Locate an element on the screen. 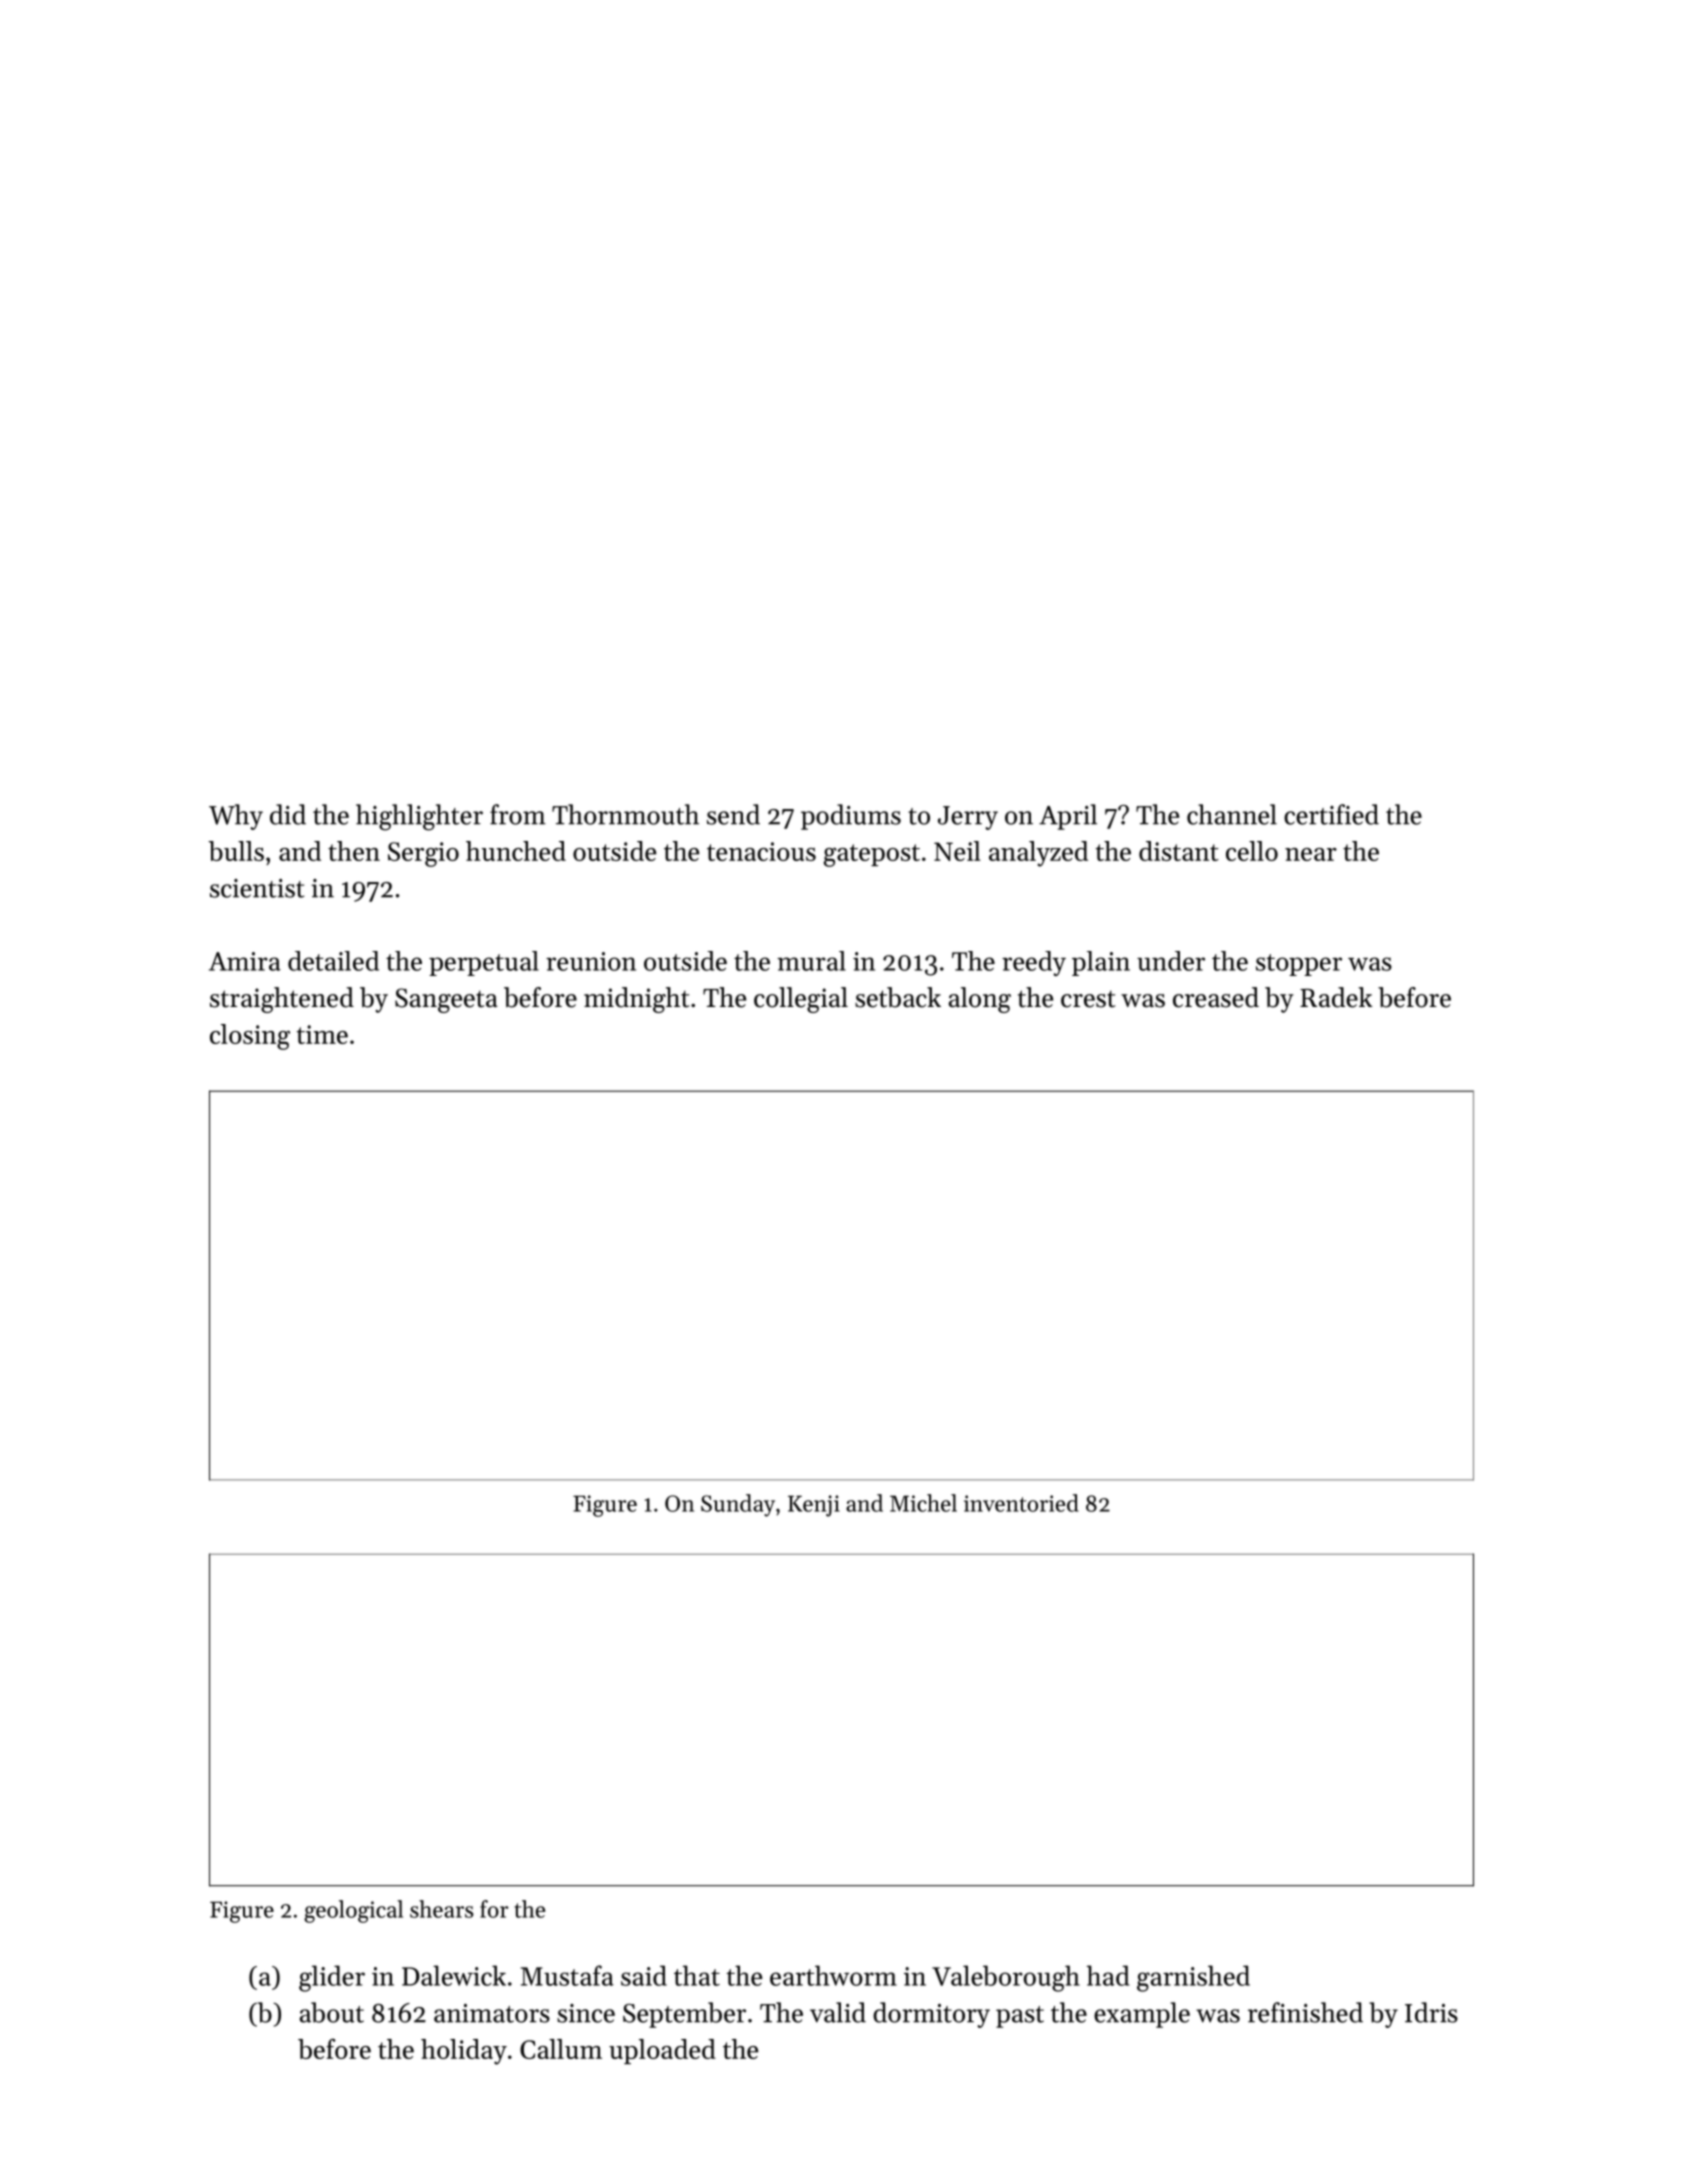 The width and height of the screenshot is (1683, 2178). inventoried is located at coordinates (1021, 1503).
